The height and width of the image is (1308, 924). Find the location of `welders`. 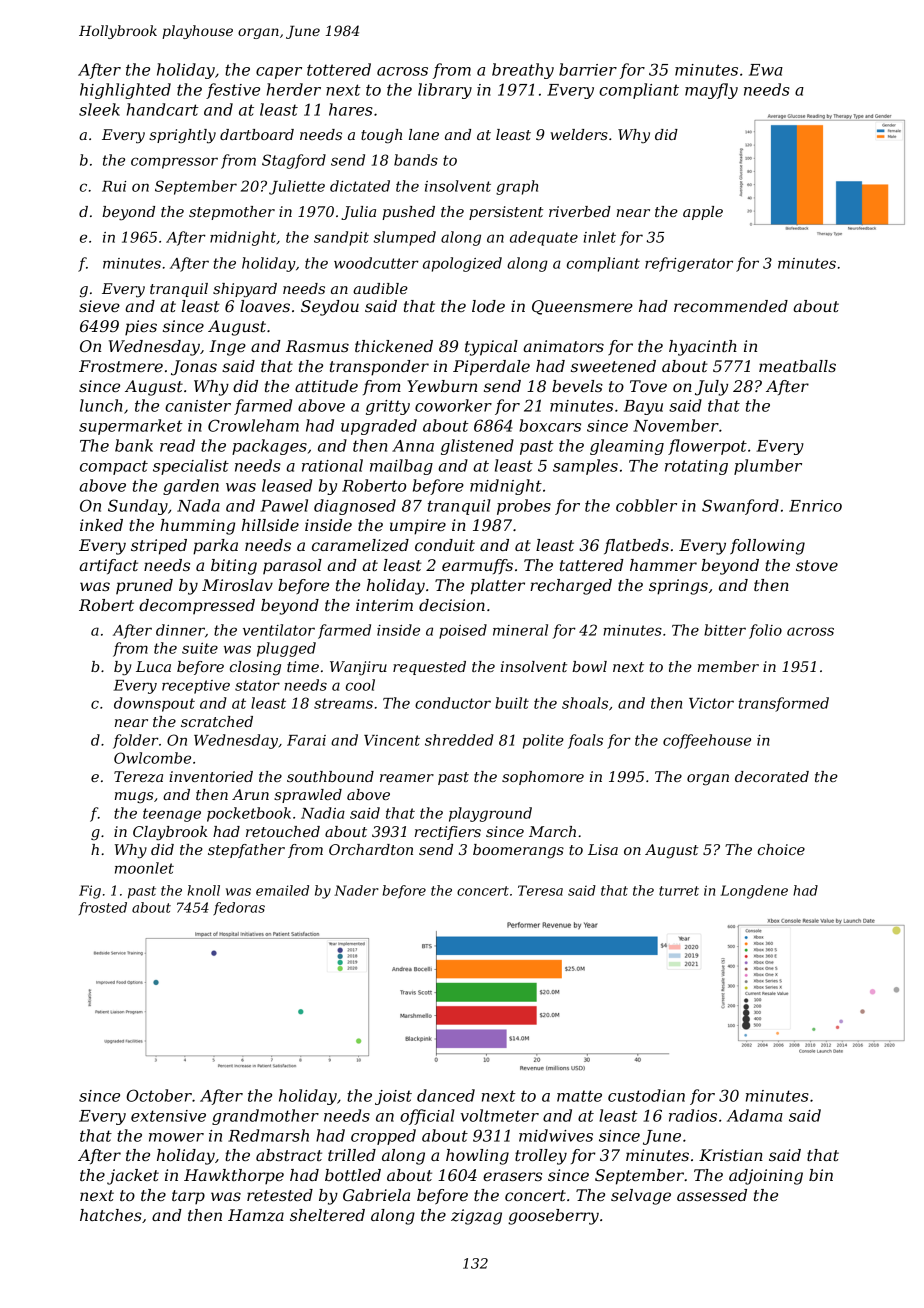

welders is located at coordinates (579, 134).
